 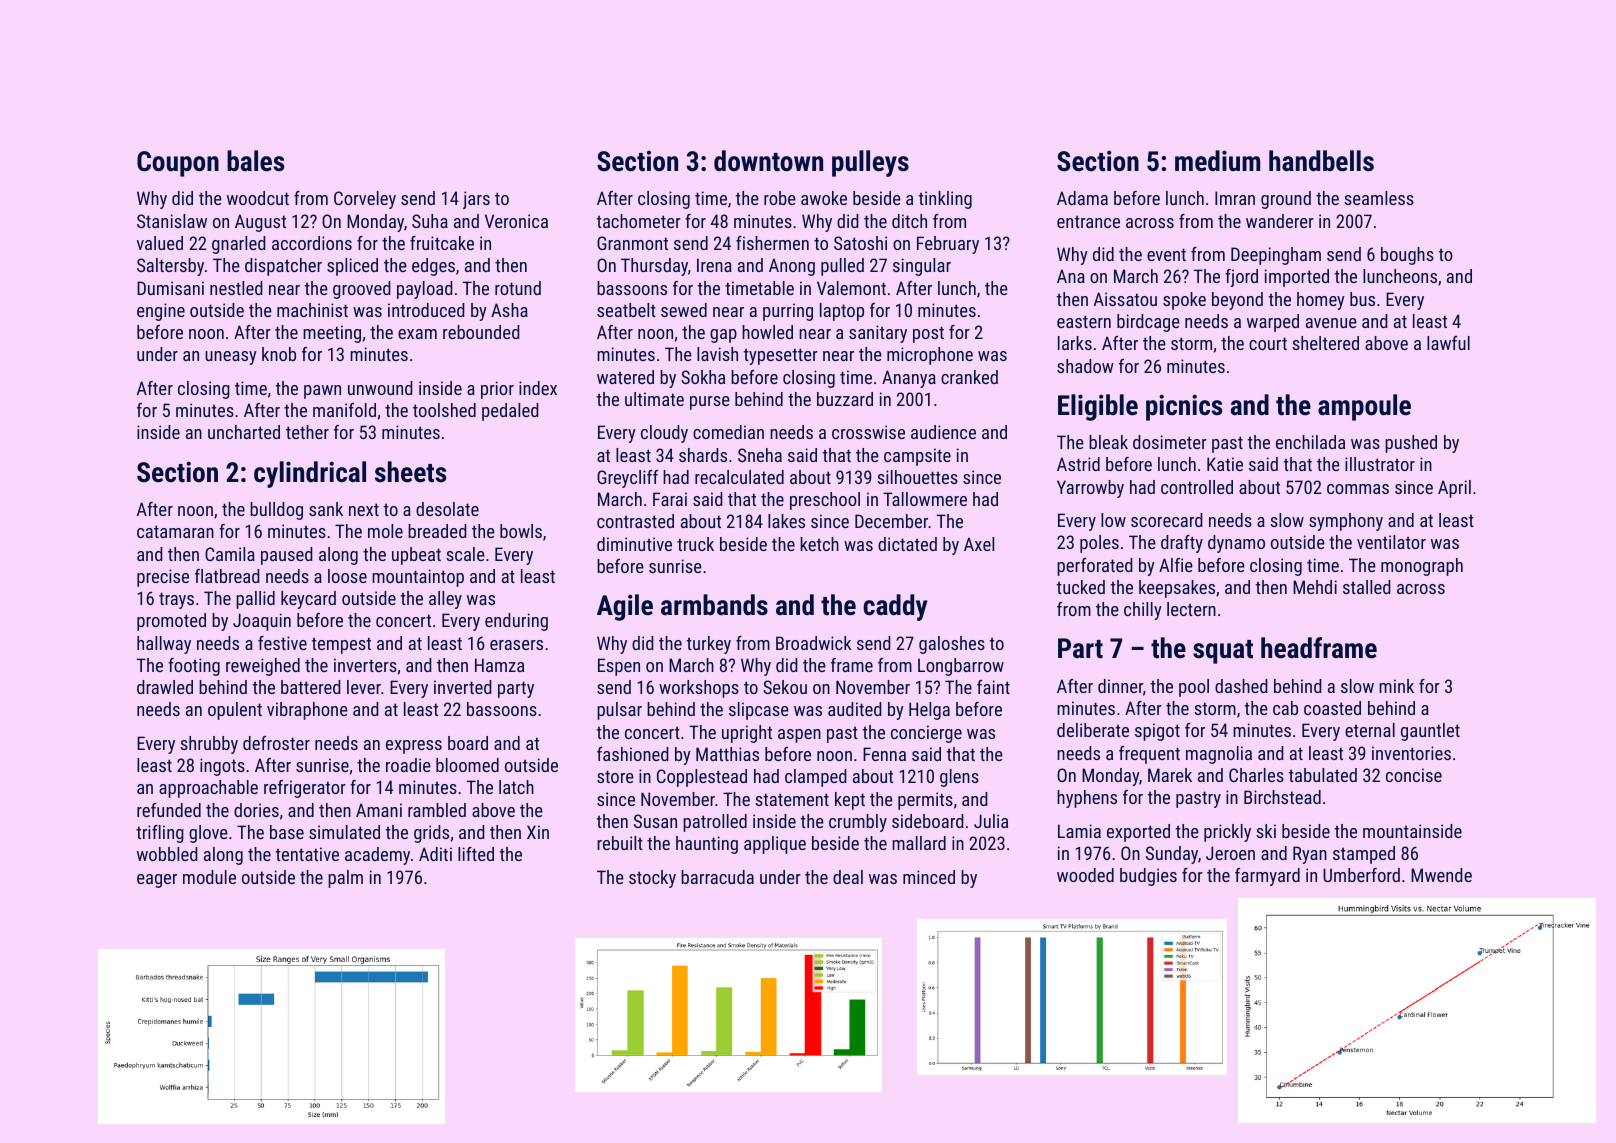 What do you see at coordinates (255, 161) in the screenshot?
I see `bales` at bounding box center [255, 161].
